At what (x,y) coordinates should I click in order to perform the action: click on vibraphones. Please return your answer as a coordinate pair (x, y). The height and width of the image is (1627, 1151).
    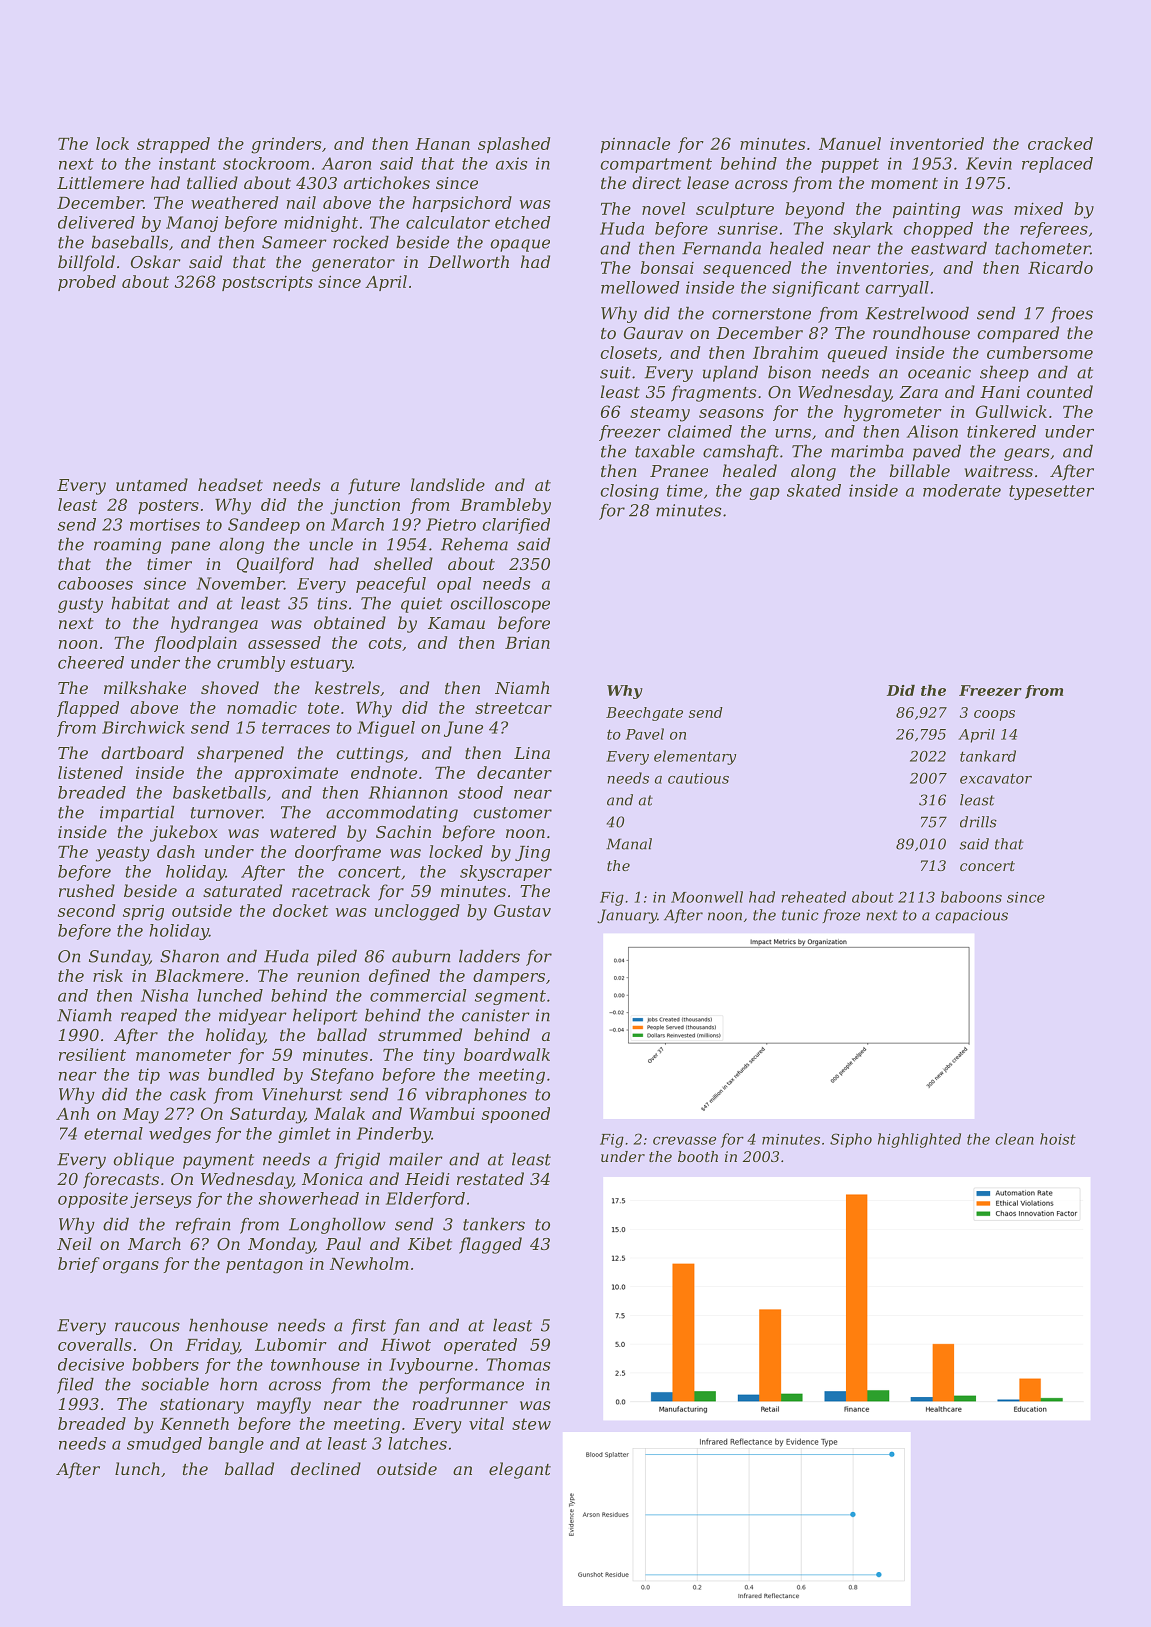
    Looking at the image, I should click on (476, 1096).
